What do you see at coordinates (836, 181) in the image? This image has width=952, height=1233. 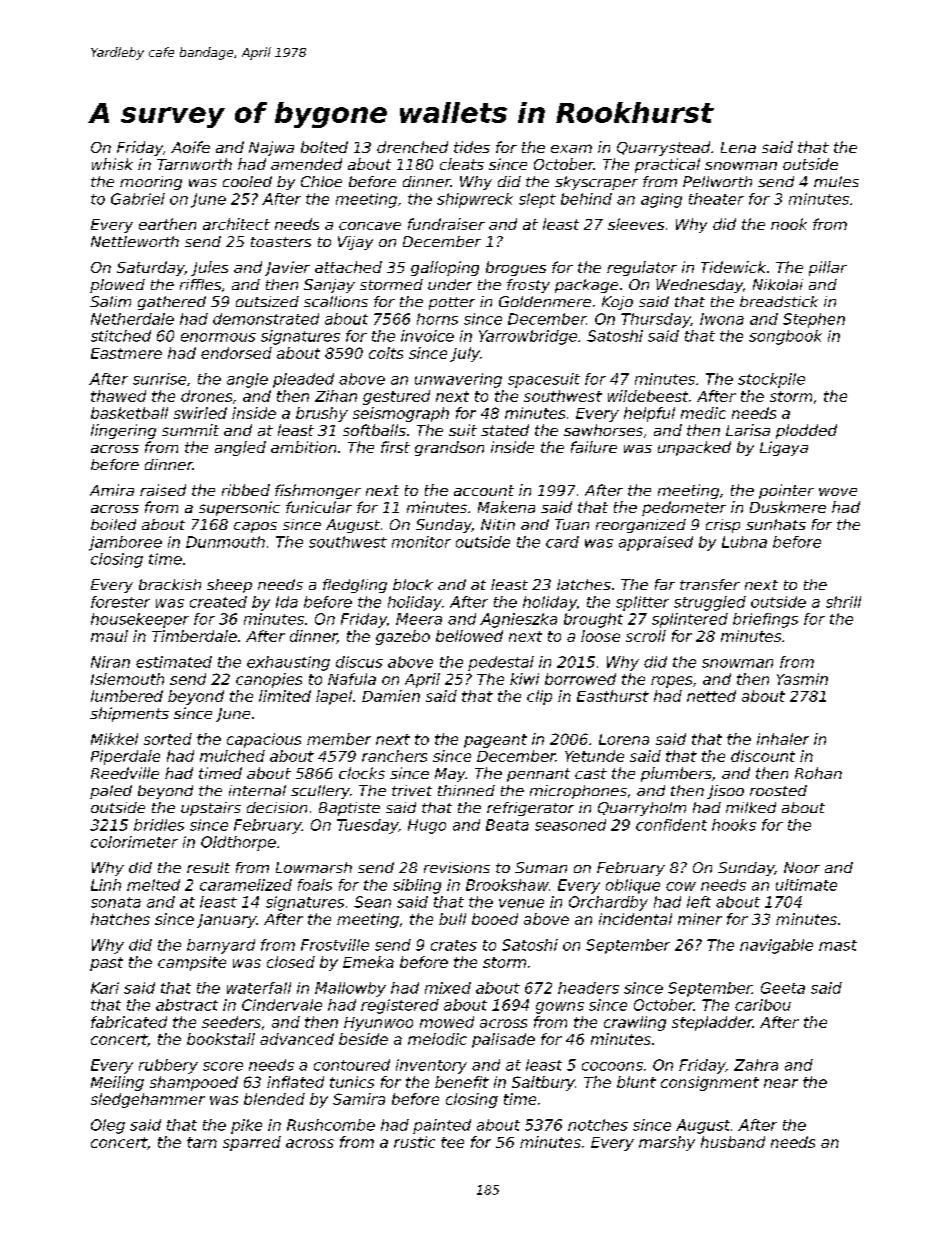 I see `mules` at bounding box center [836, 181].
